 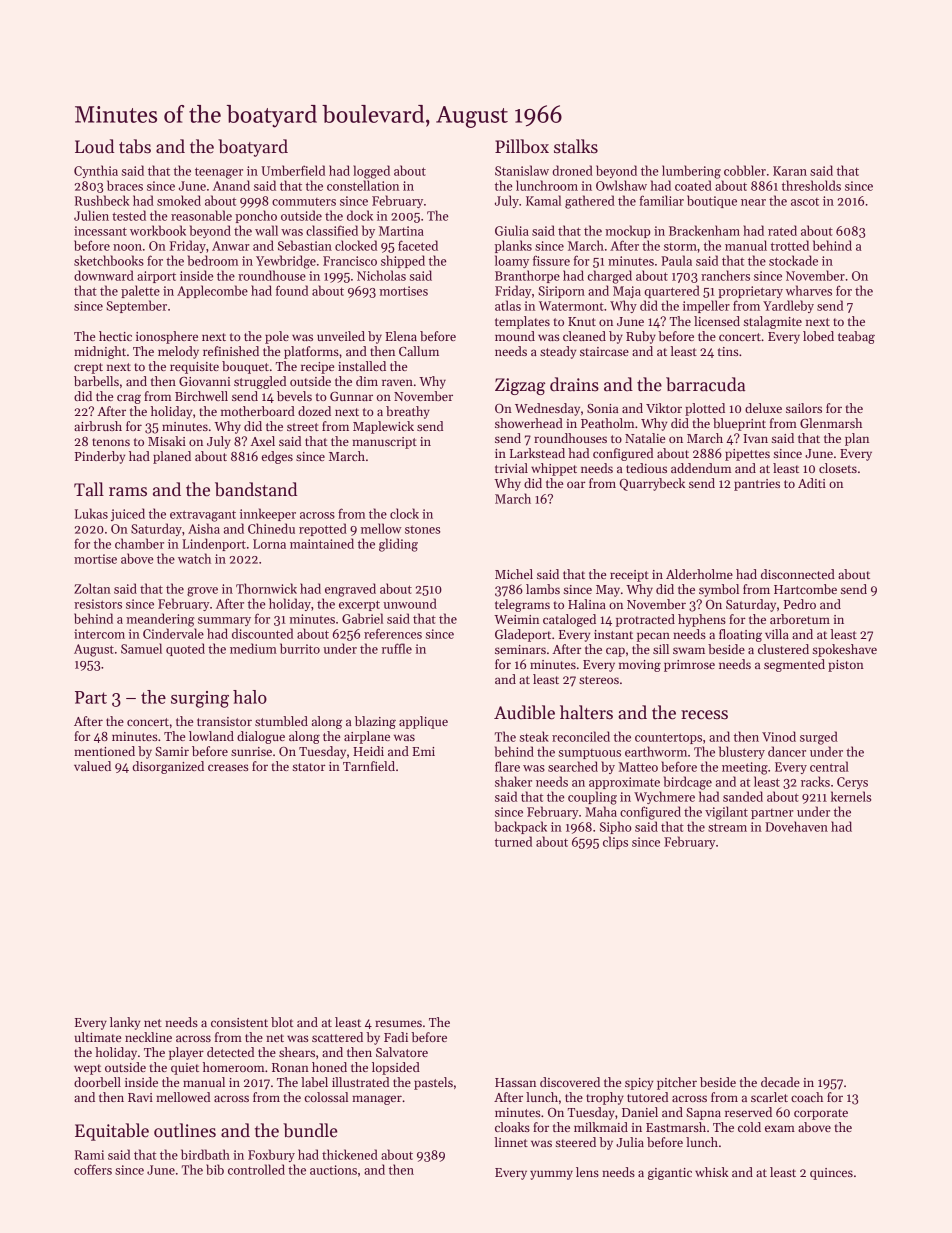 What do you see at coordinates (91, 215) in the screenshot?
I see `Julien` at bounding box center [91, 215].
